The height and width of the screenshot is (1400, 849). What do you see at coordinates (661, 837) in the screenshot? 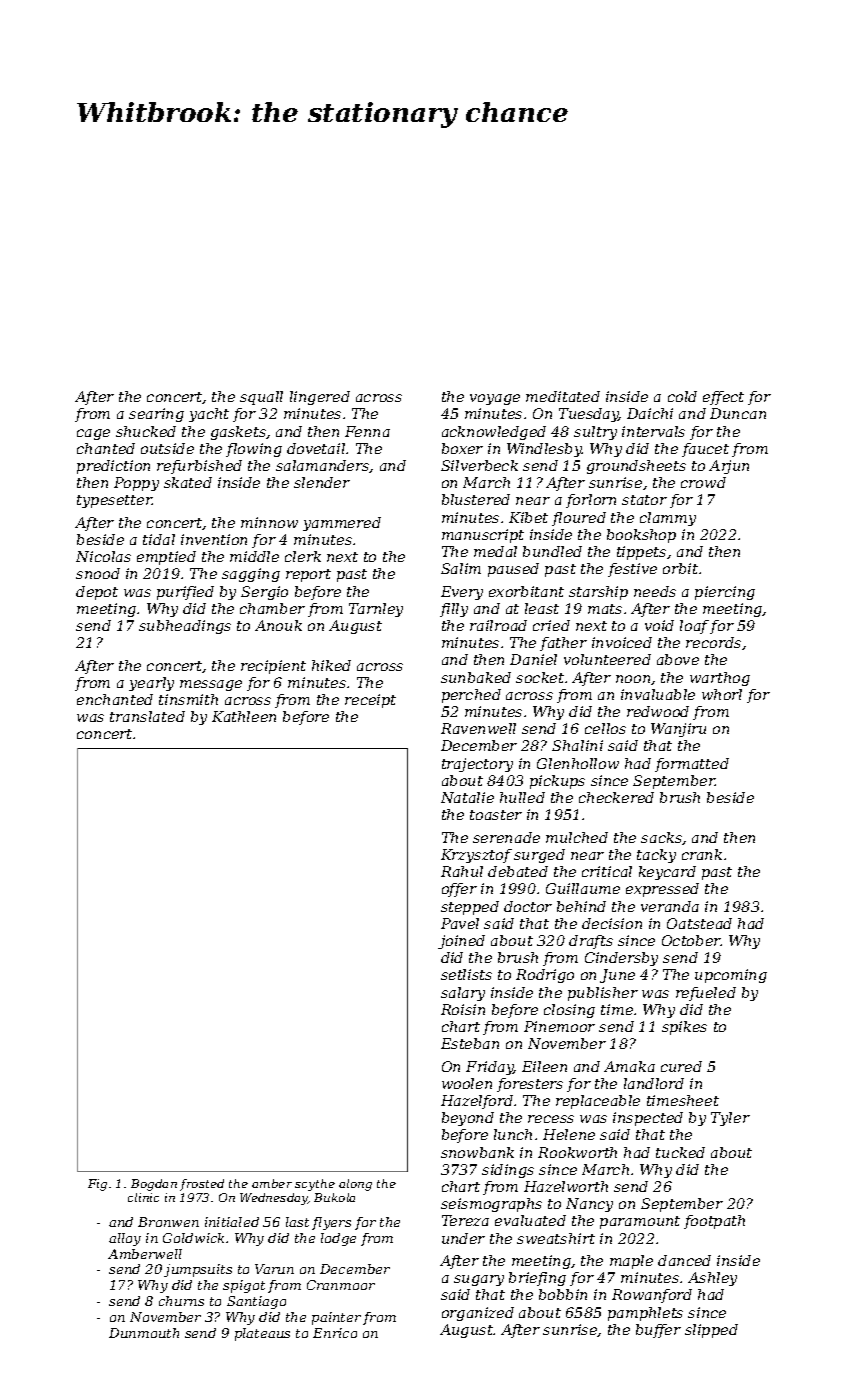
I see `sacks` at bounding box center [661, 837].
